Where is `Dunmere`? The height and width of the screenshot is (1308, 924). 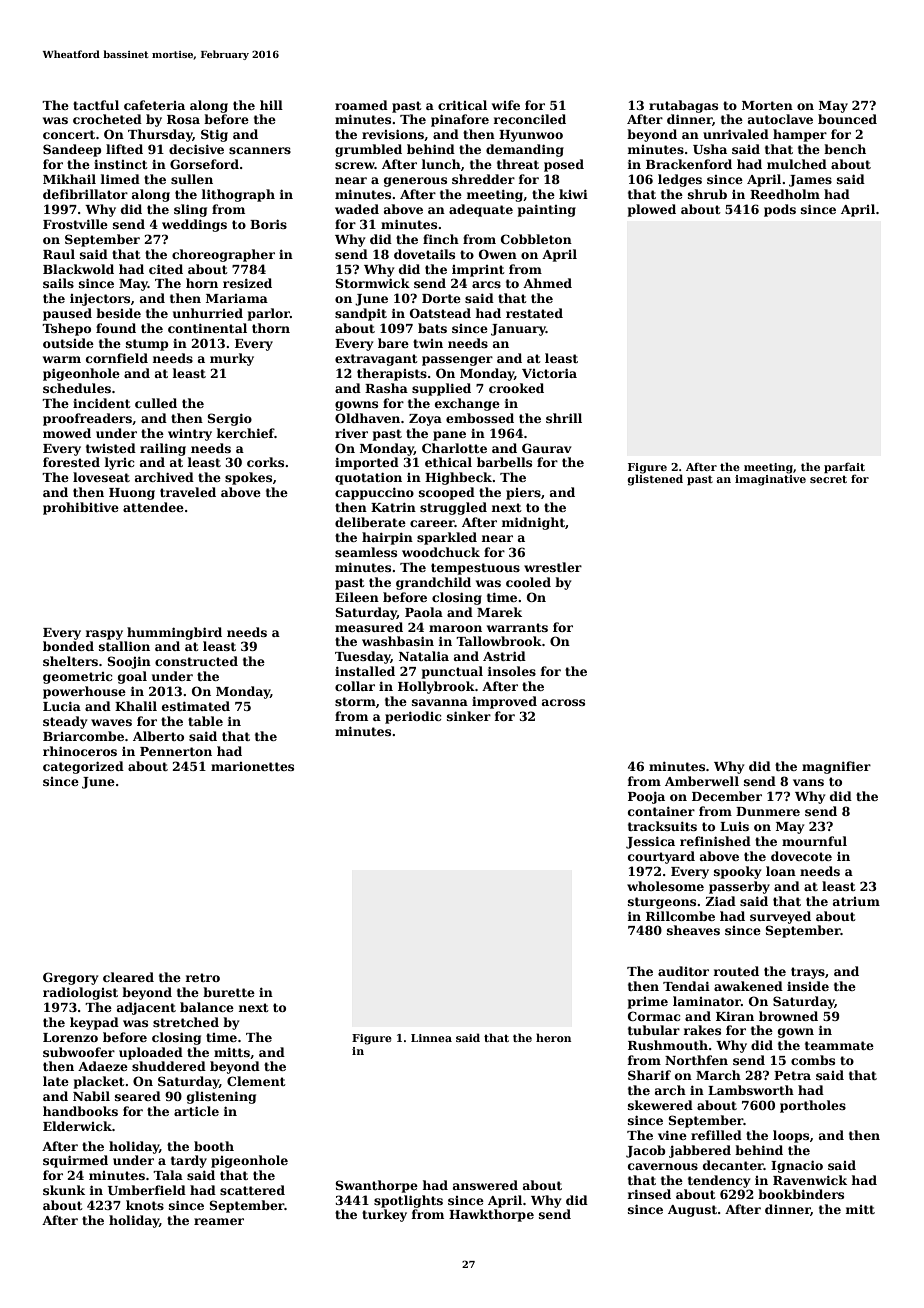 Dunmere is located at coordinates (768, 811).
